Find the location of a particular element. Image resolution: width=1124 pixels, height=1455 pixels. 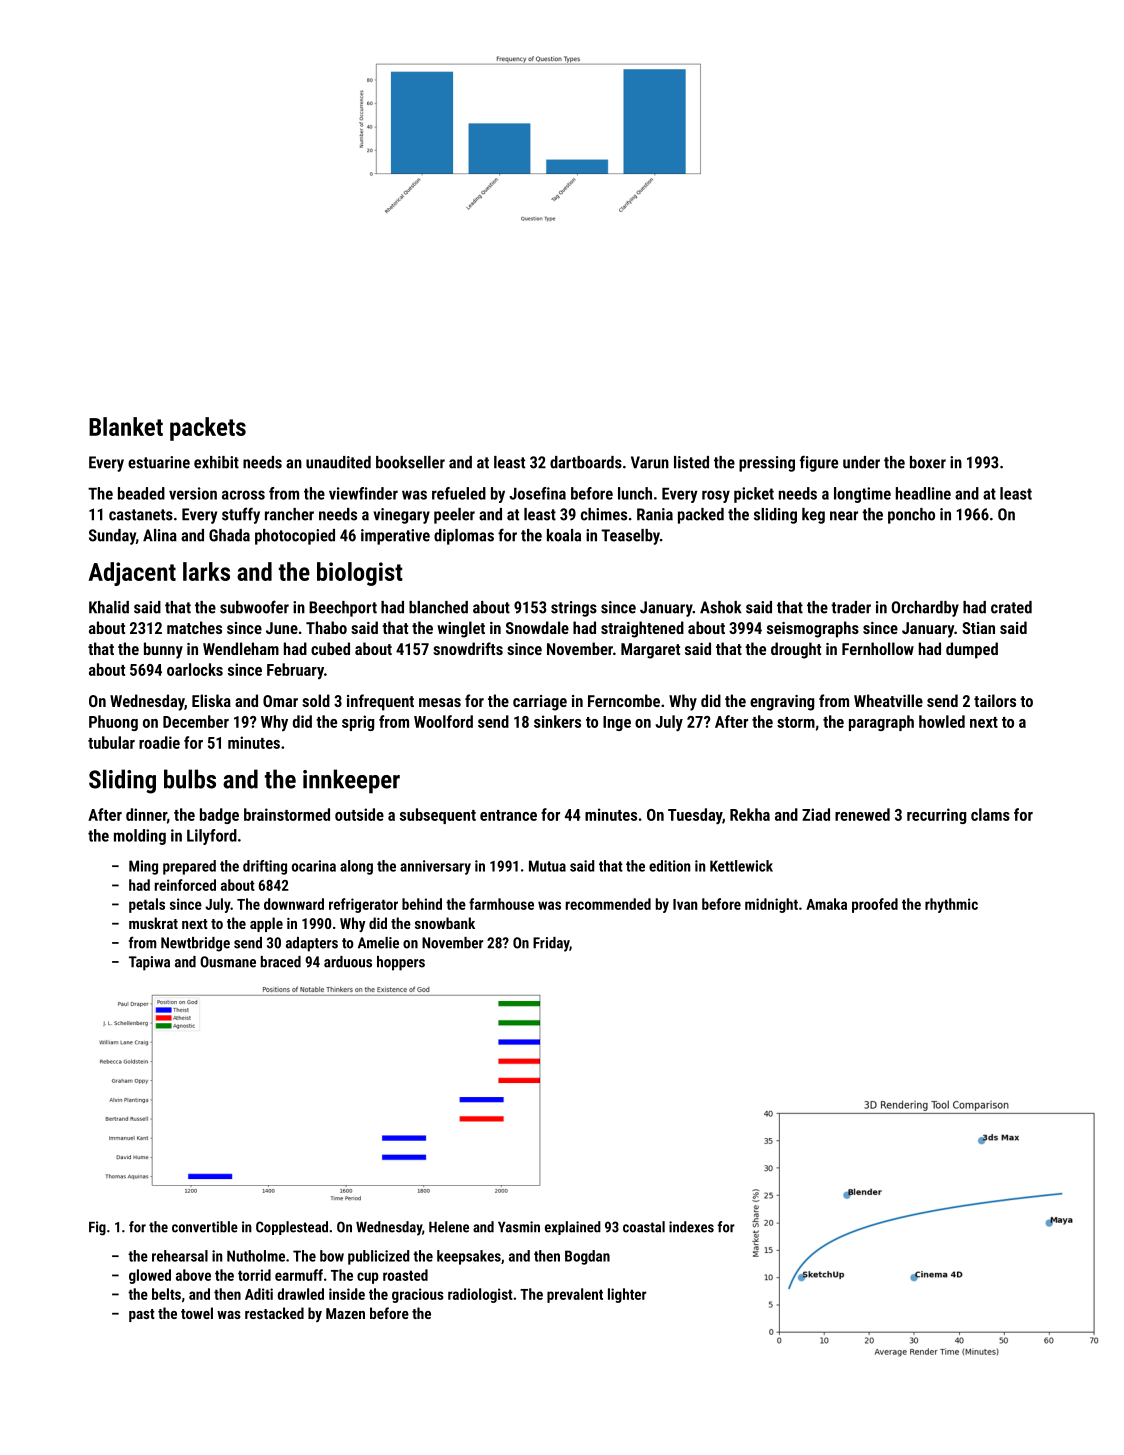

Tapiwa is located at coordinates (149, 963).
